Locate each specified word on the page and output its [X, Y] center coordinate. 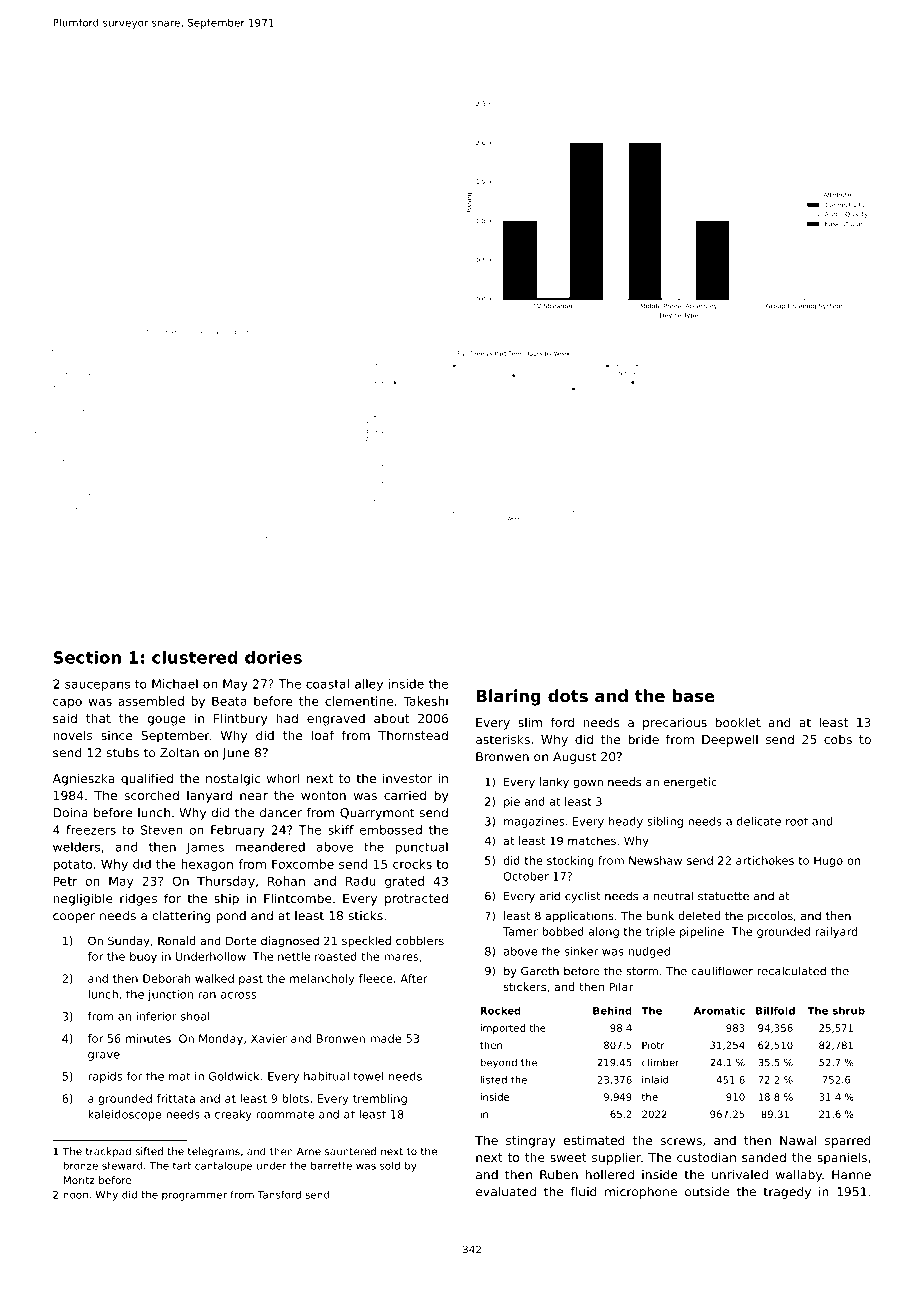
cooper [74, 918]
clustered [195, 657]
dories [273, 657]
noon [75, 1195]
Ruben [559, 1175]
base [693, 695]
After [414, 978]
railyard [836, 932]
